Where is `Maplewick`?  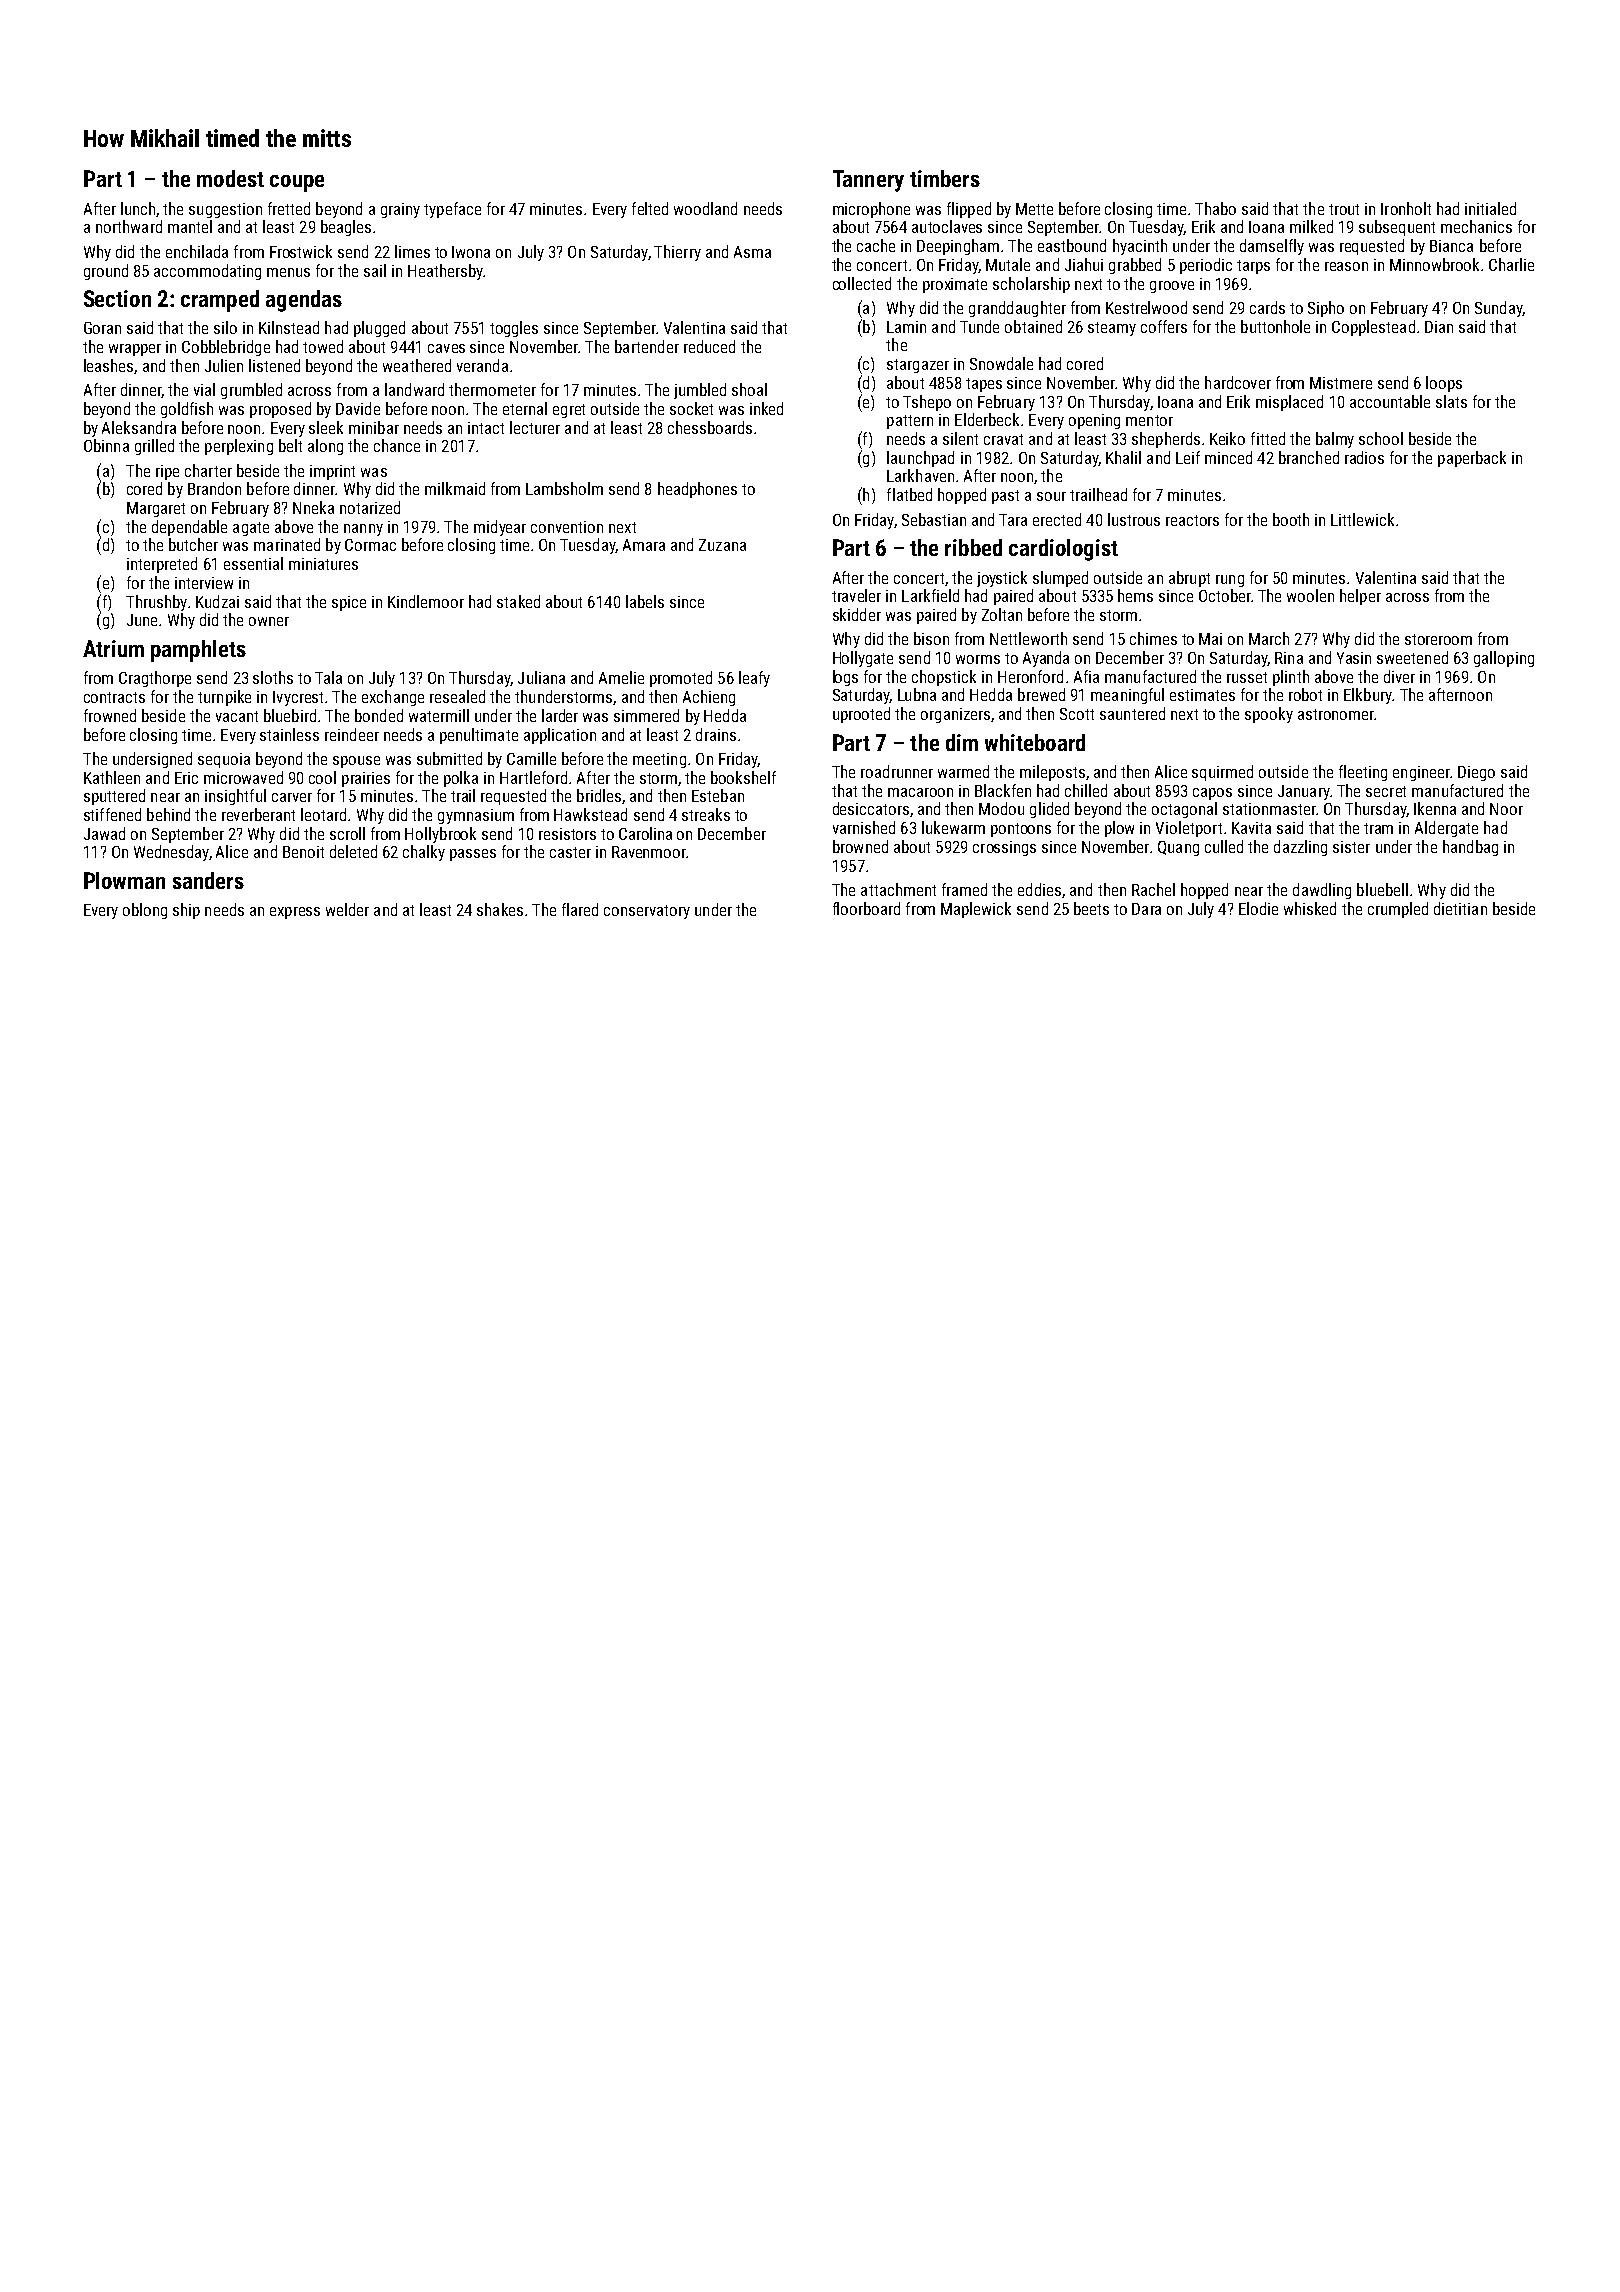
Maplewick is located at coordinates (976, 910).
